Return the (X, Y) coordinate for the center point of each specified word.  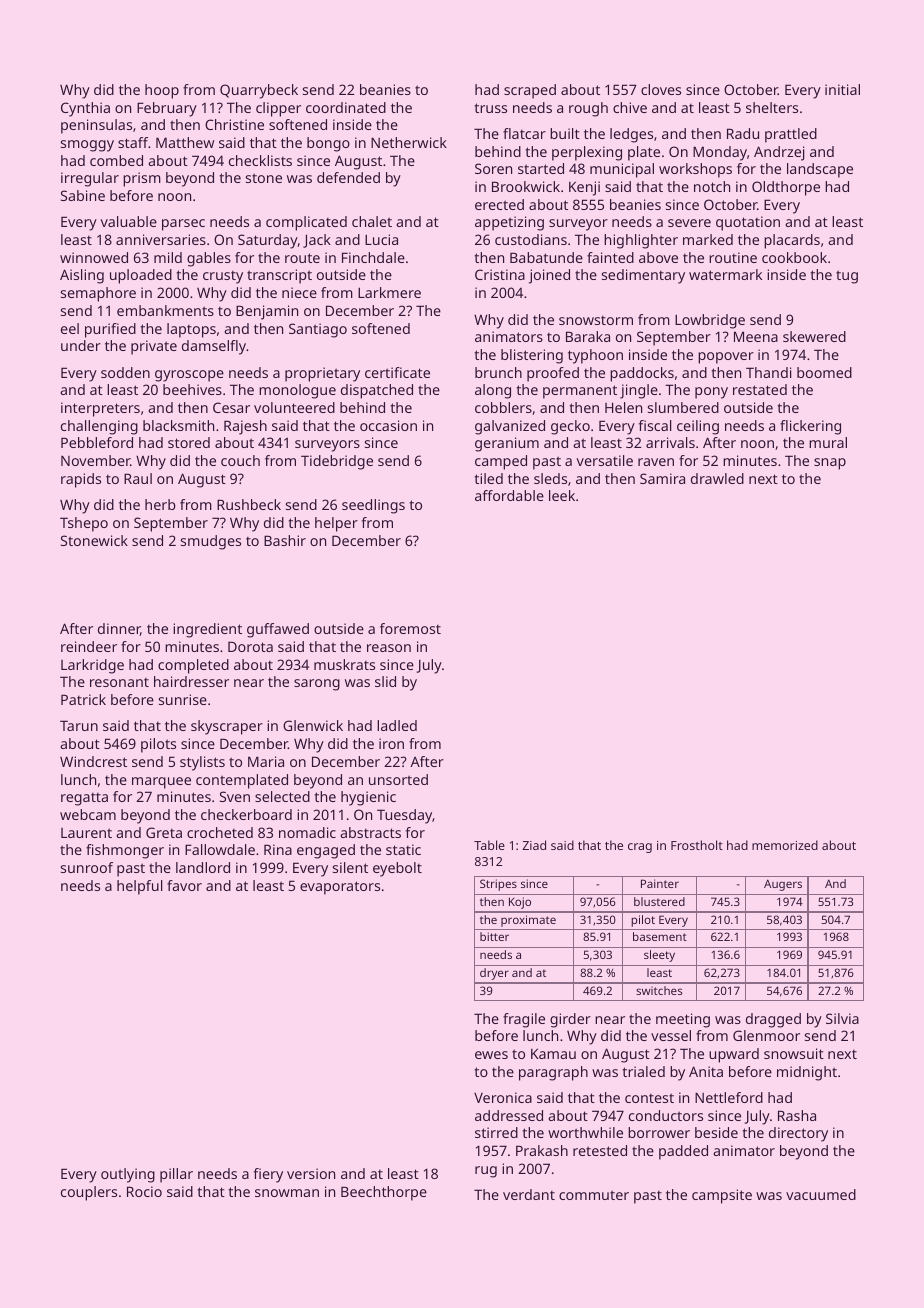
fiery (268, 1175)
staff (133, 142)
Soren (493, 168)
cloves (661, 89)
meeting (683, 1020)
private (154, 347)
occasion (388, 425)
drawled (717, 478)
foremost (410, 628)
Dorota (250, 646)
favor (184, 885)
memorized (785, 845)
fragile (524, 1020)
